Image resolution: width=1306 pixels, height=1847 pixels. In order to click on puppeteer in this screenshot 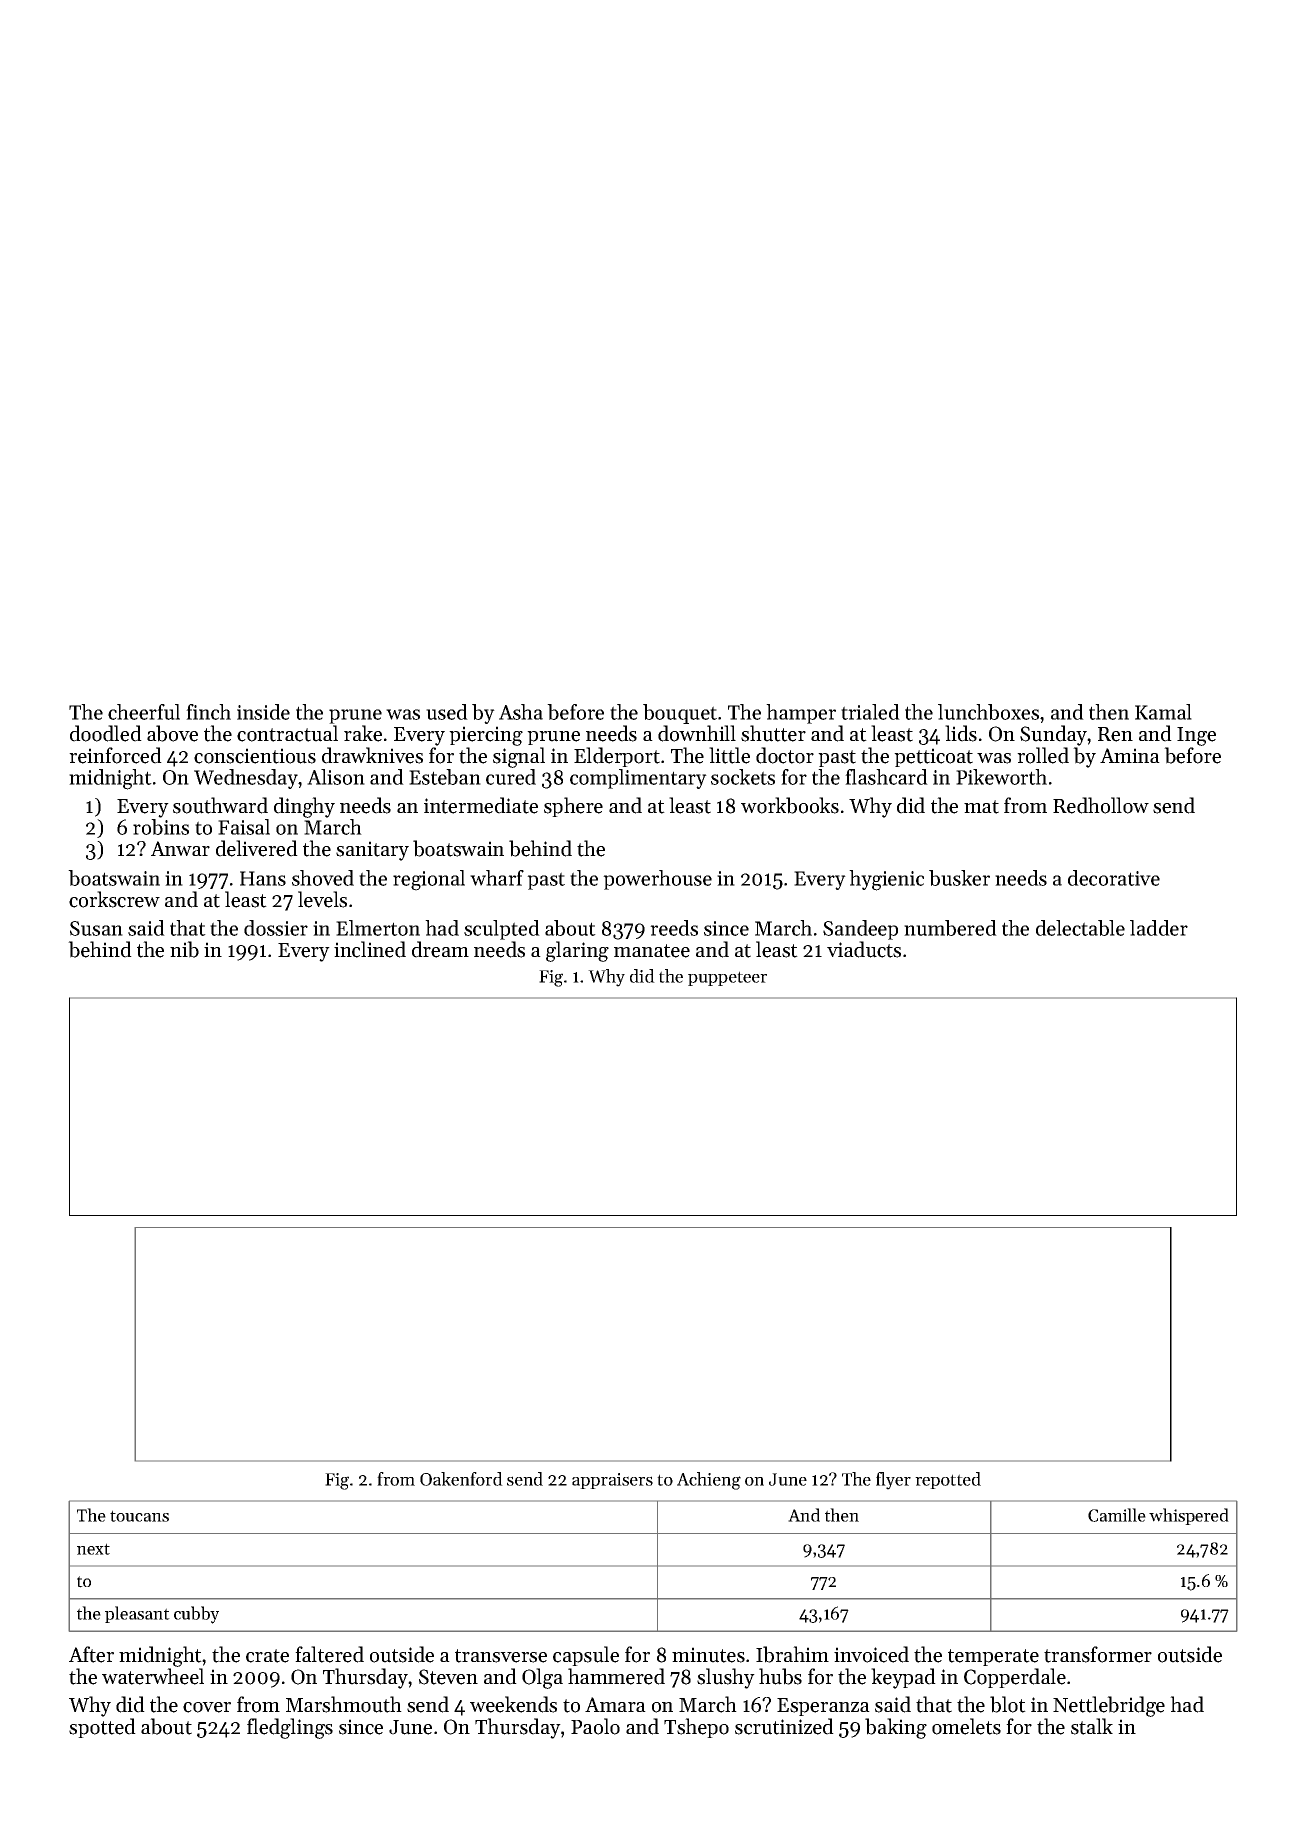, I will do `click(727, 978)`.
